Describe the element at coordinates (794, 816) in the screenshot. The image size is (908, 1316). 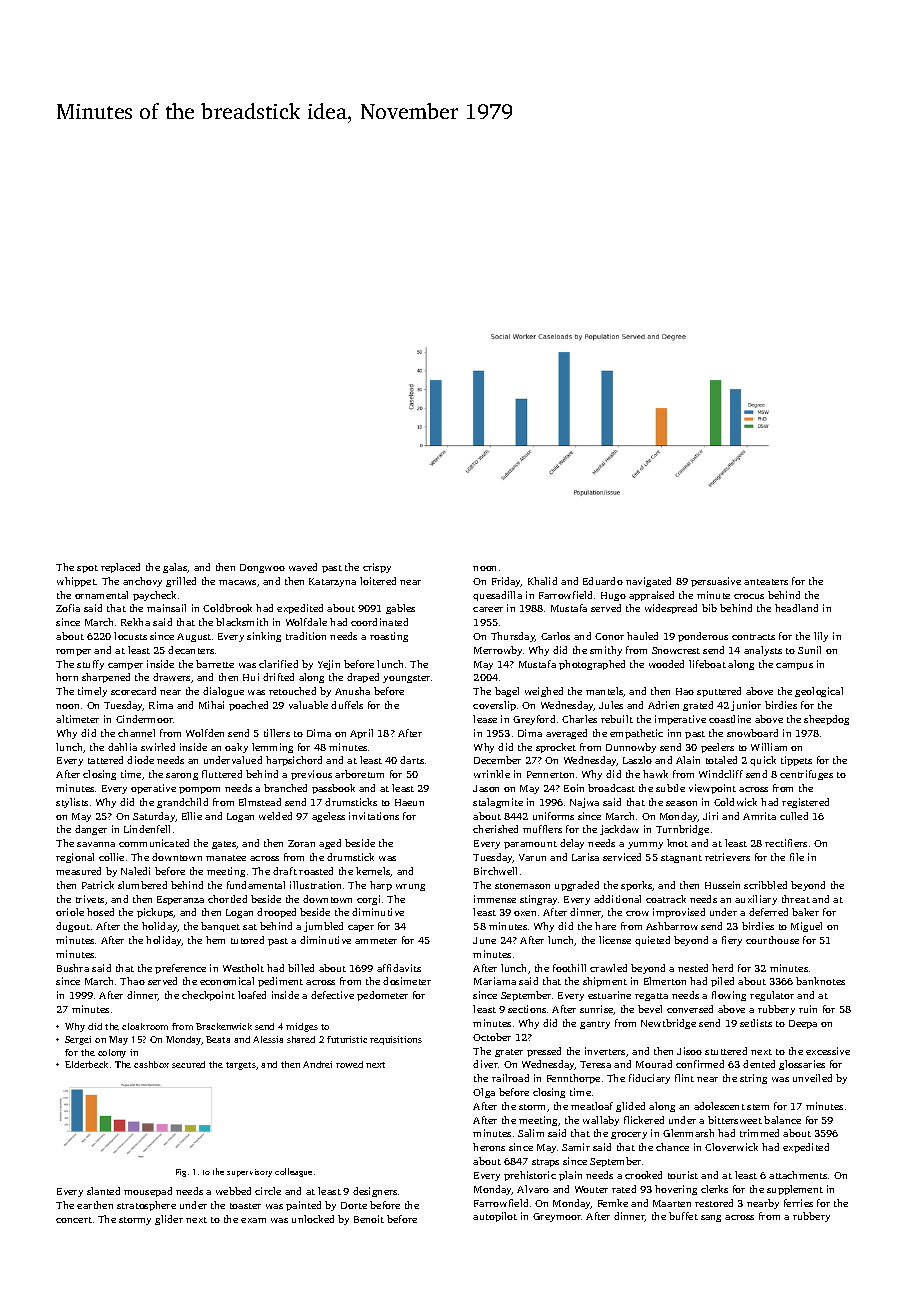
I see `culled` at that location.
